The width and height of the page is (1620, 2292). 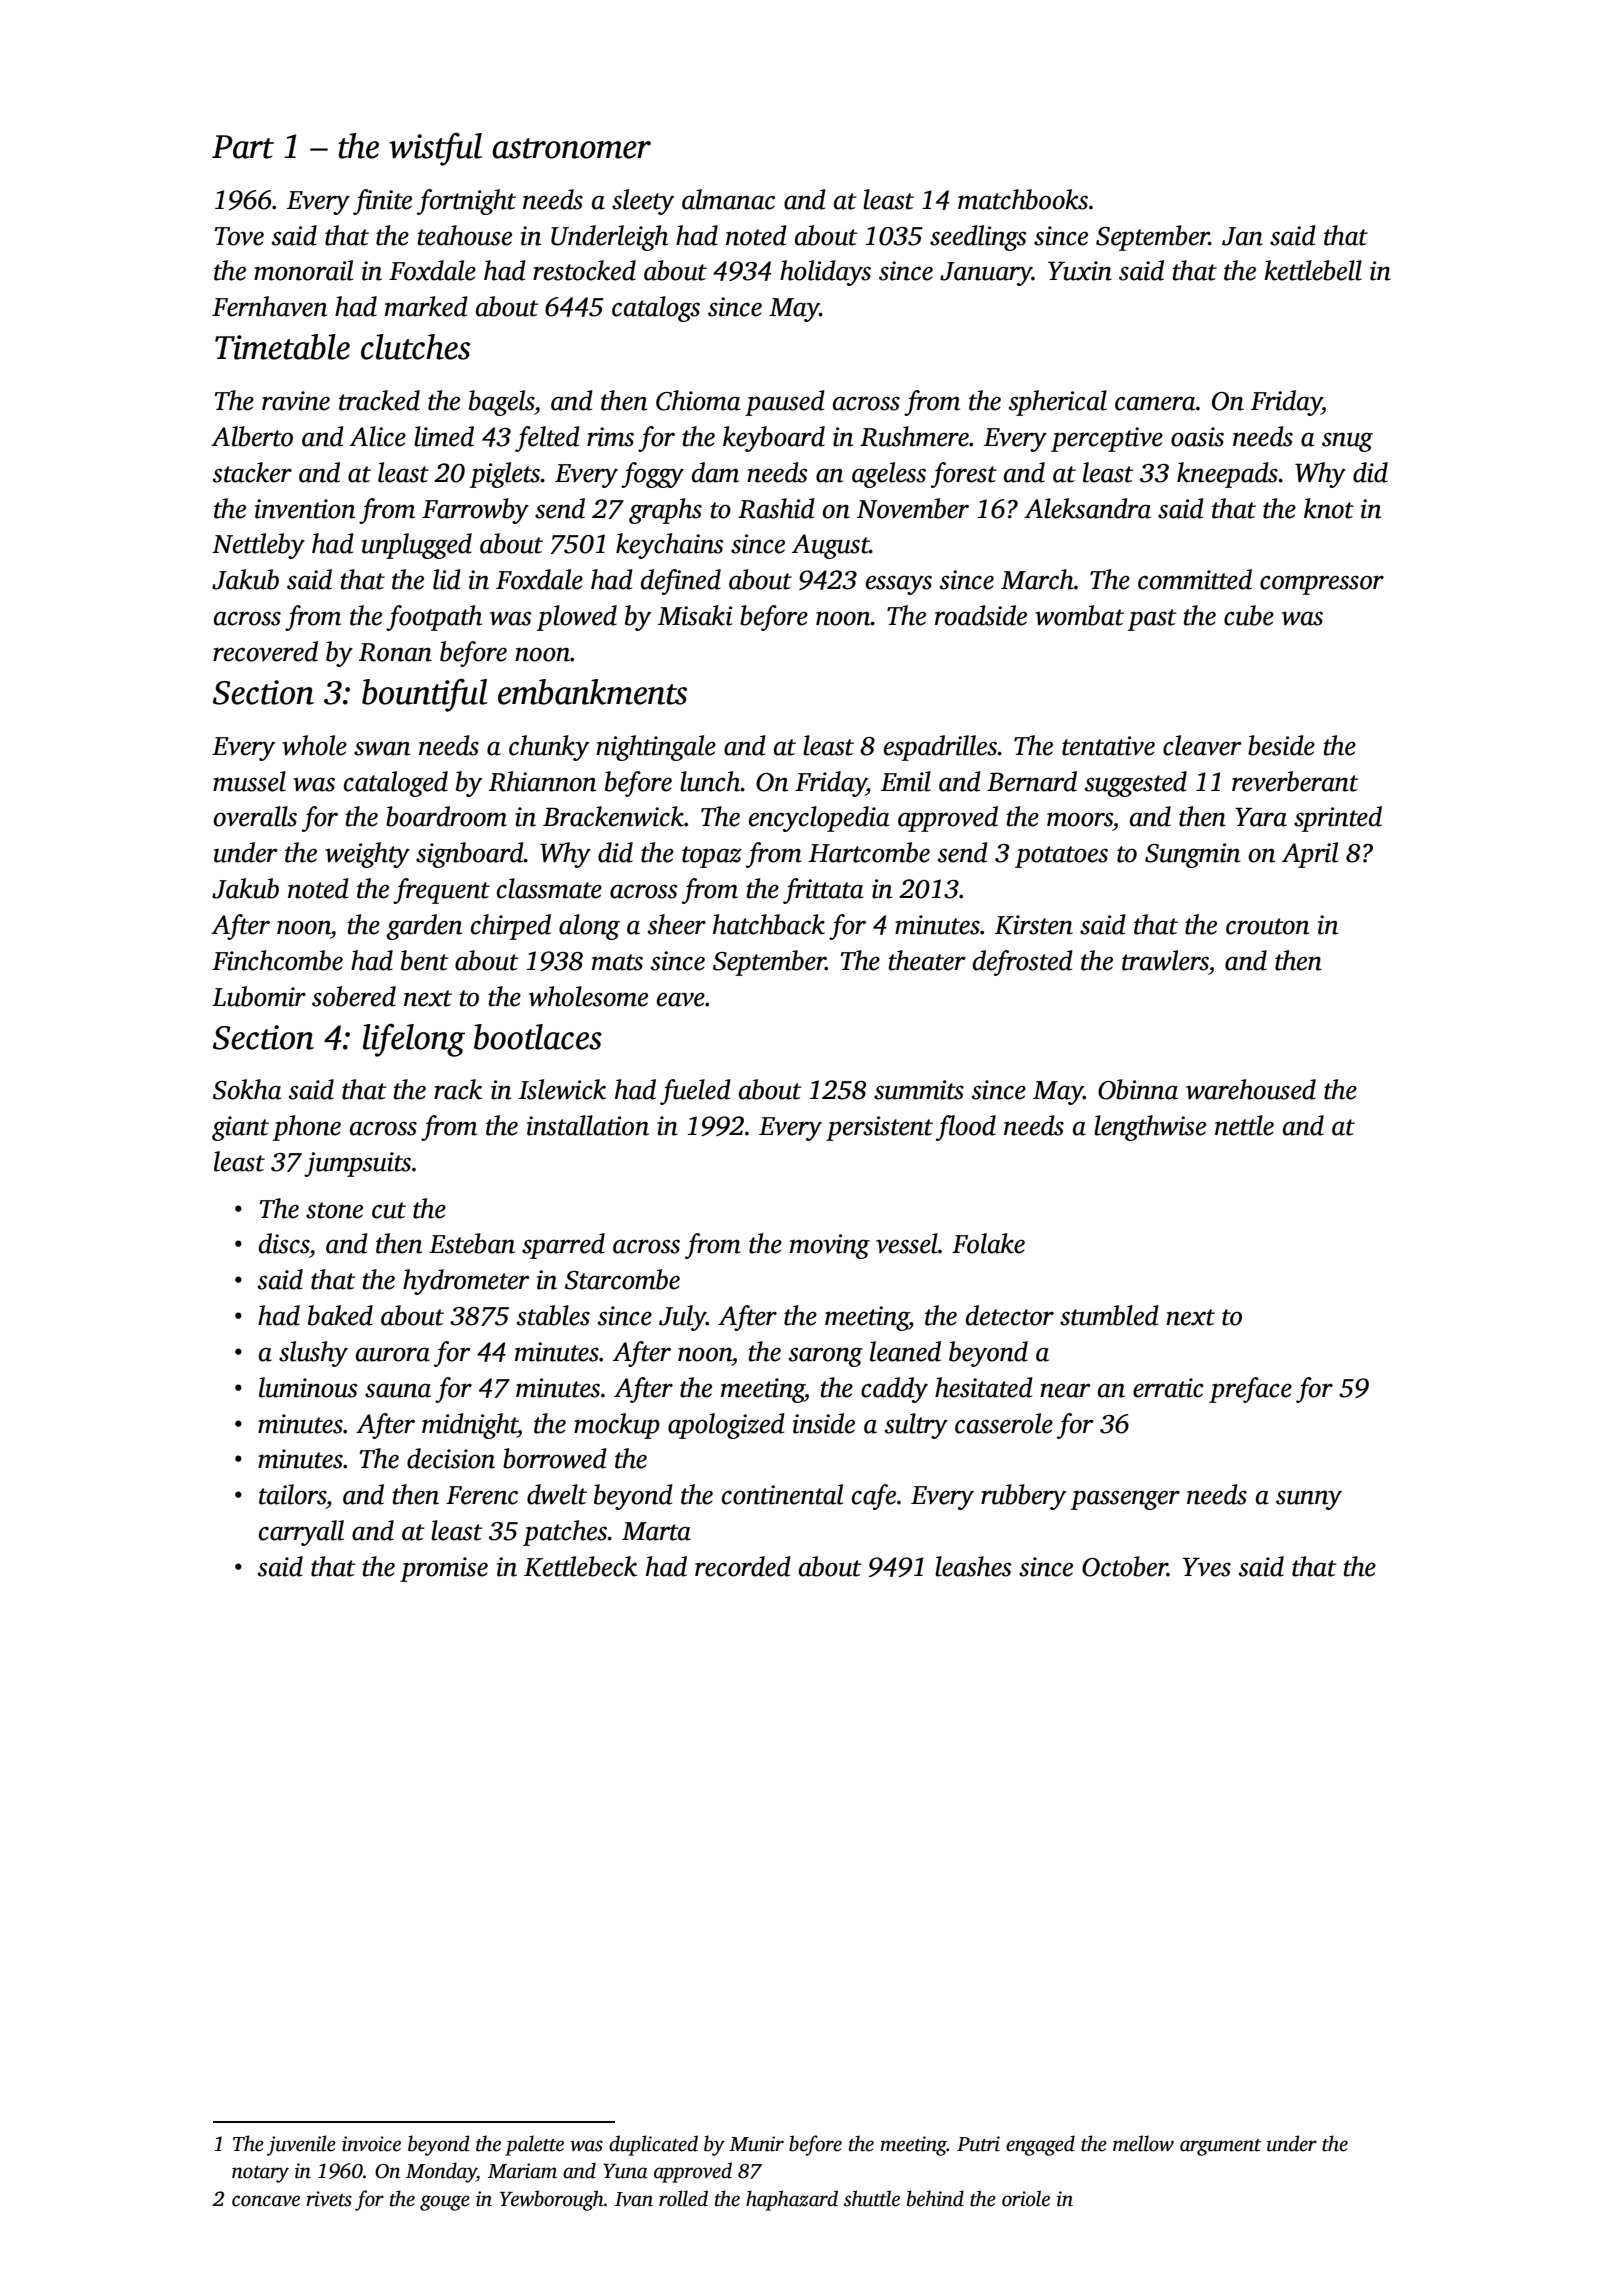 I want to click on Yves, so click(x=1207, y=1567).
